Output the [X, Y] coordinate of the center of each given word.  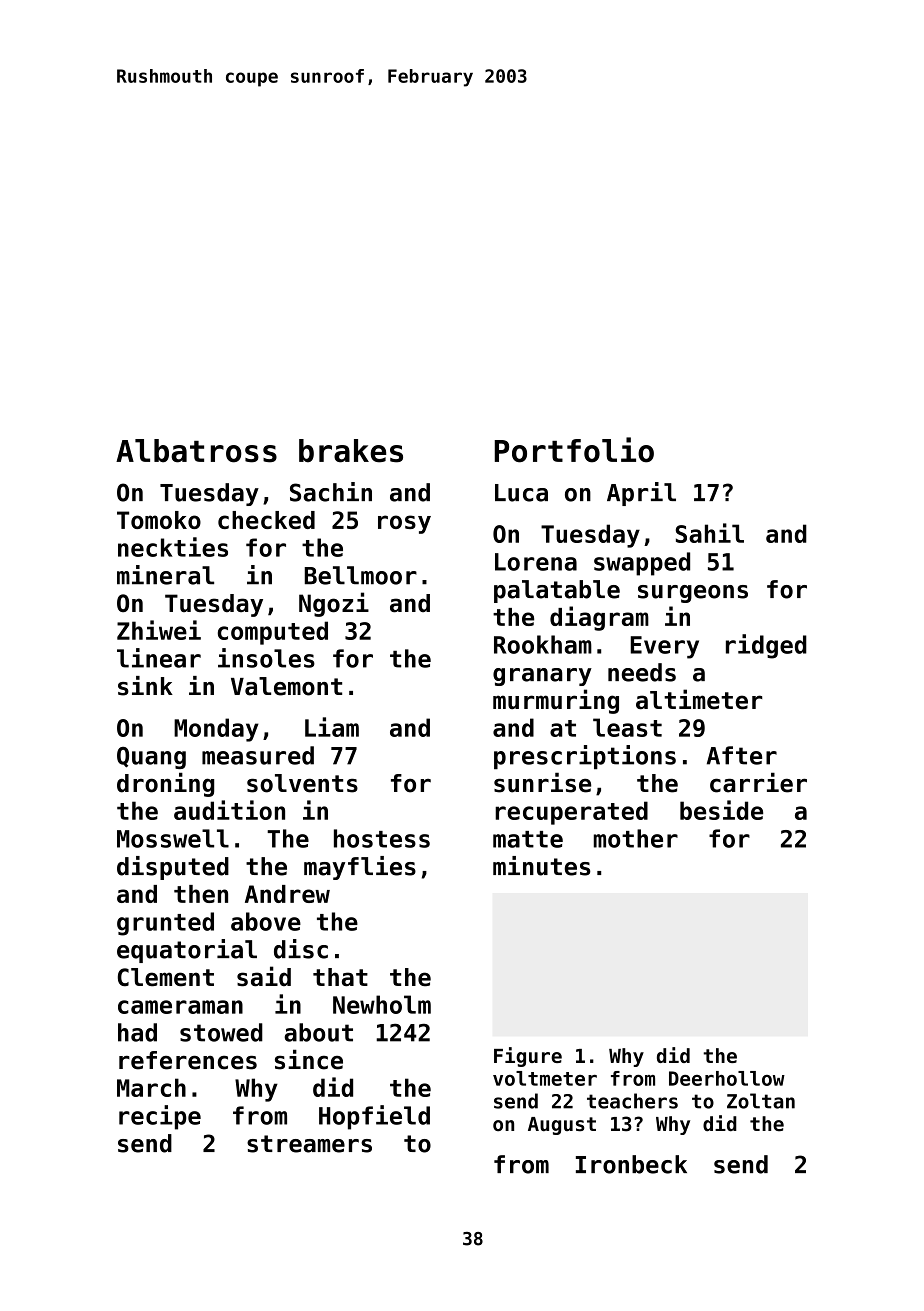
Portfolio [574, 450]
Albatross [196, 451]
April [641, 494]
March [151, 1087]
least [627, 727]
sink [145, 686]
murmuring [556, 701]
